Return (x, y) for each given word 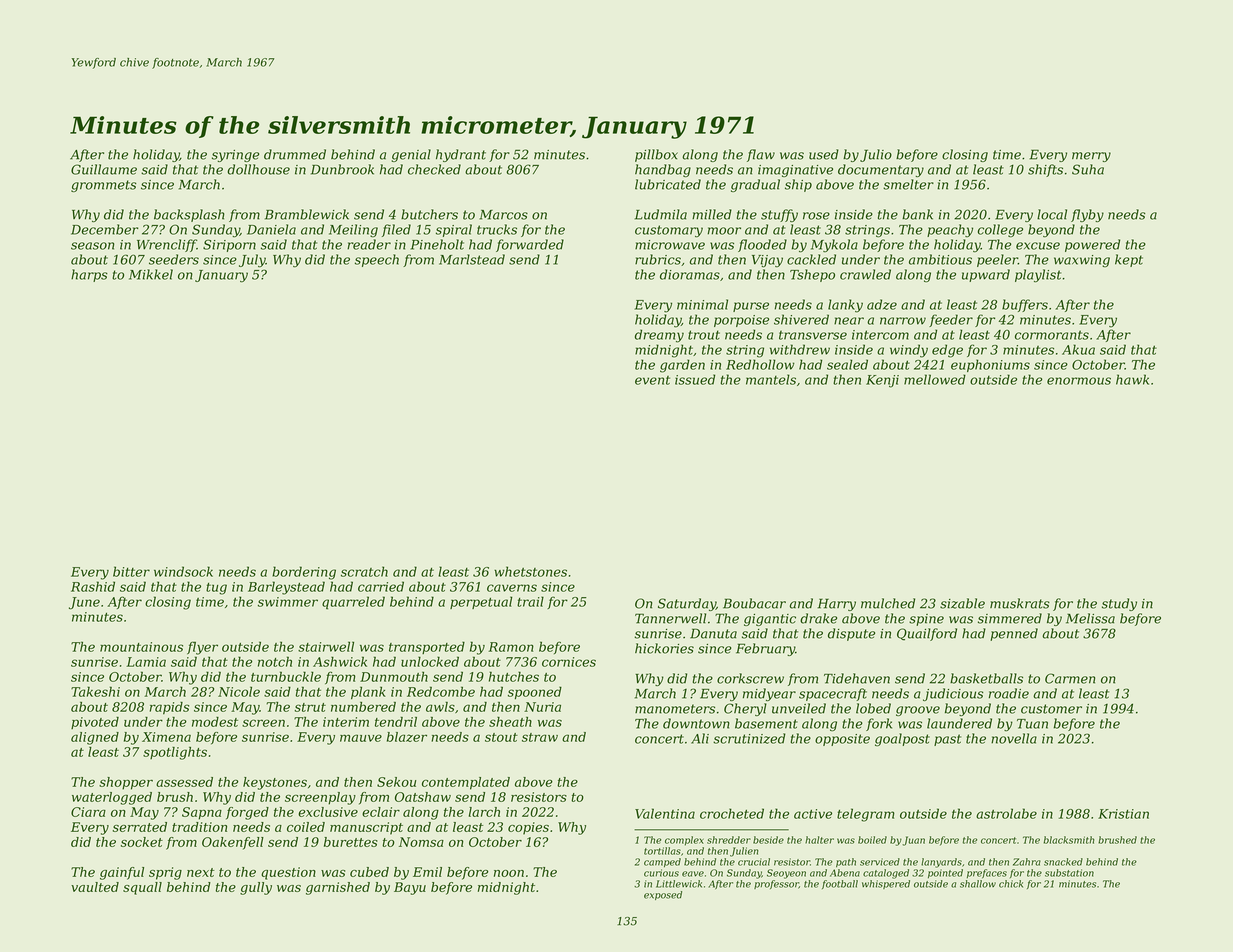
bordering (304, 573)
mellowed (935, 379)
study (1119, 604)
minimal (702, 304)
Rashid (93, 586)
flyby (1087, 215)
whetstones (530, 571)
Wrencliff (167, 245)
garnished (338, 888)
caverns (512, 588)
